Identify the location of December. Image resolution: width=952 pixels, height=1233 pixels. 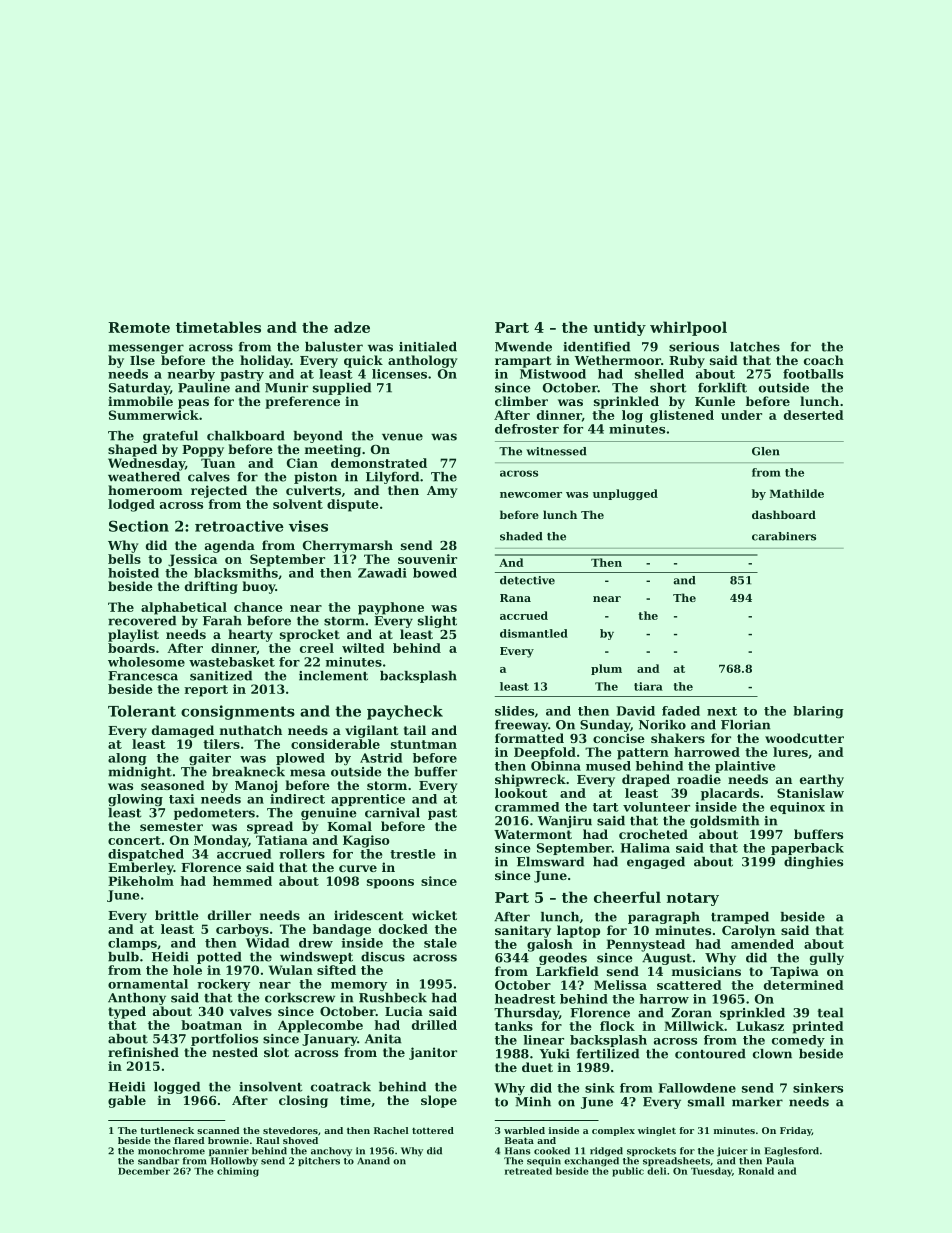
(144, 1171).
